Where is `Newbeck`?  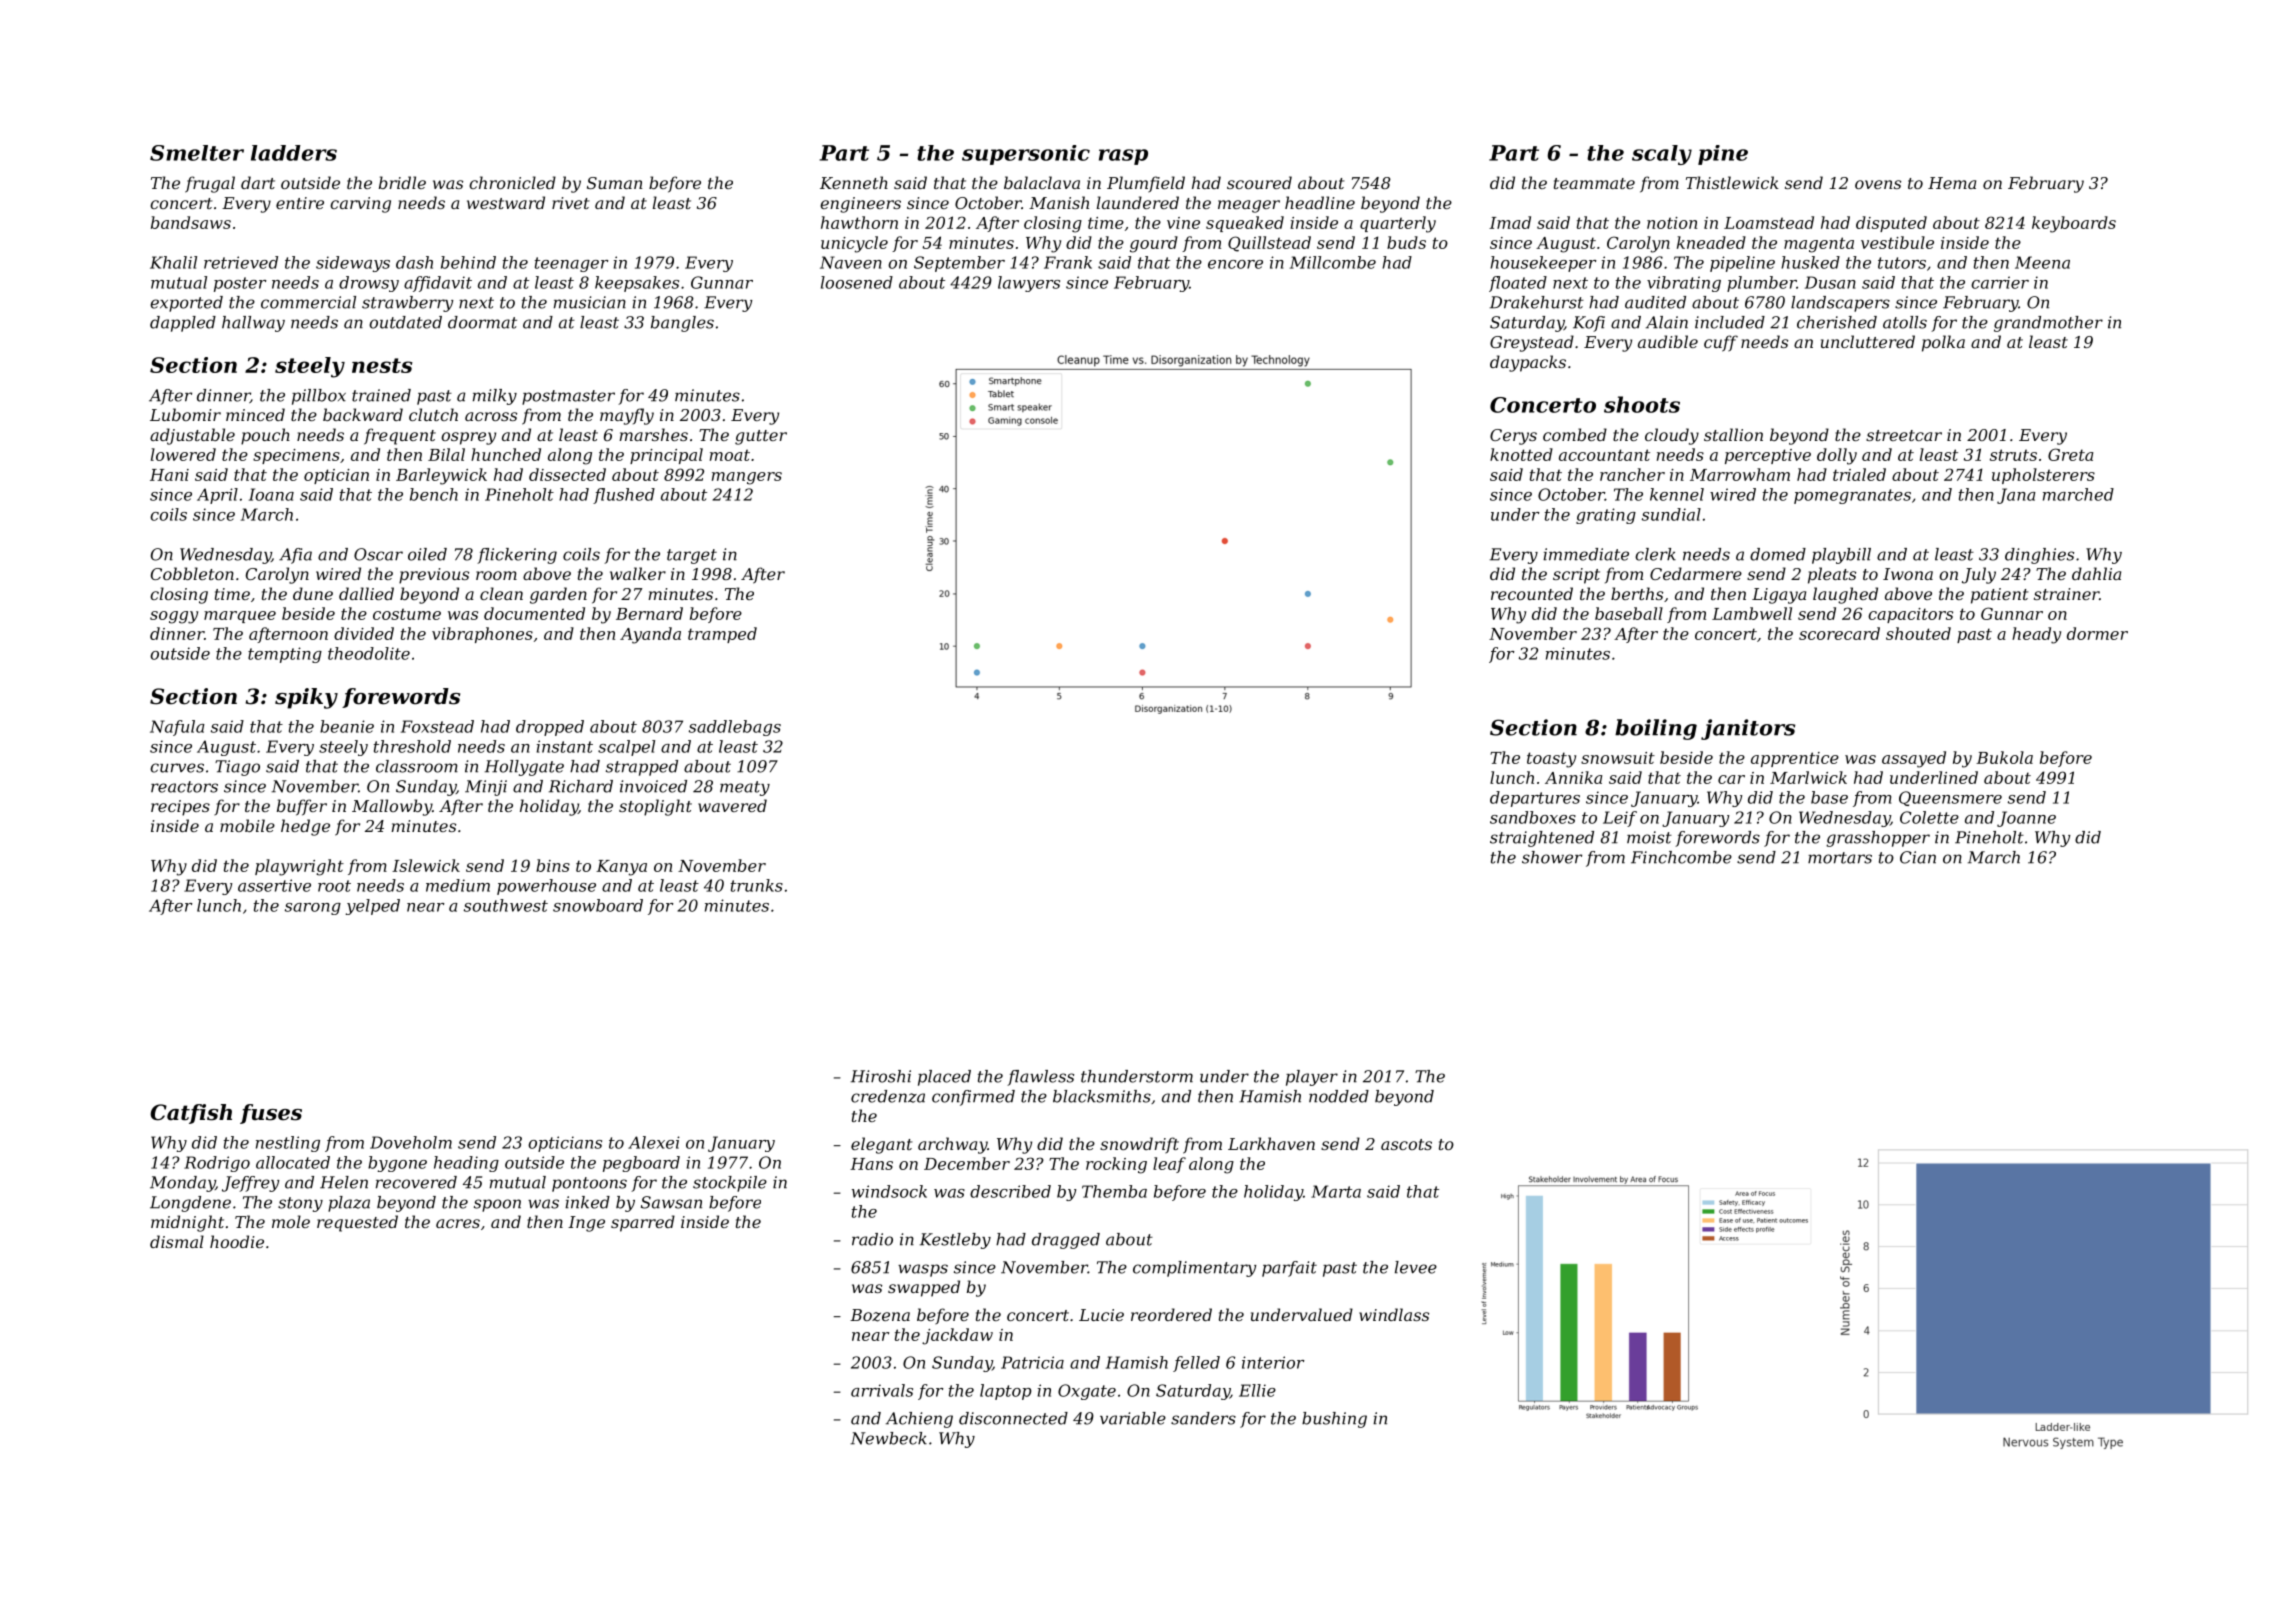
Newbeck is located at coordinates (888, 1438).
